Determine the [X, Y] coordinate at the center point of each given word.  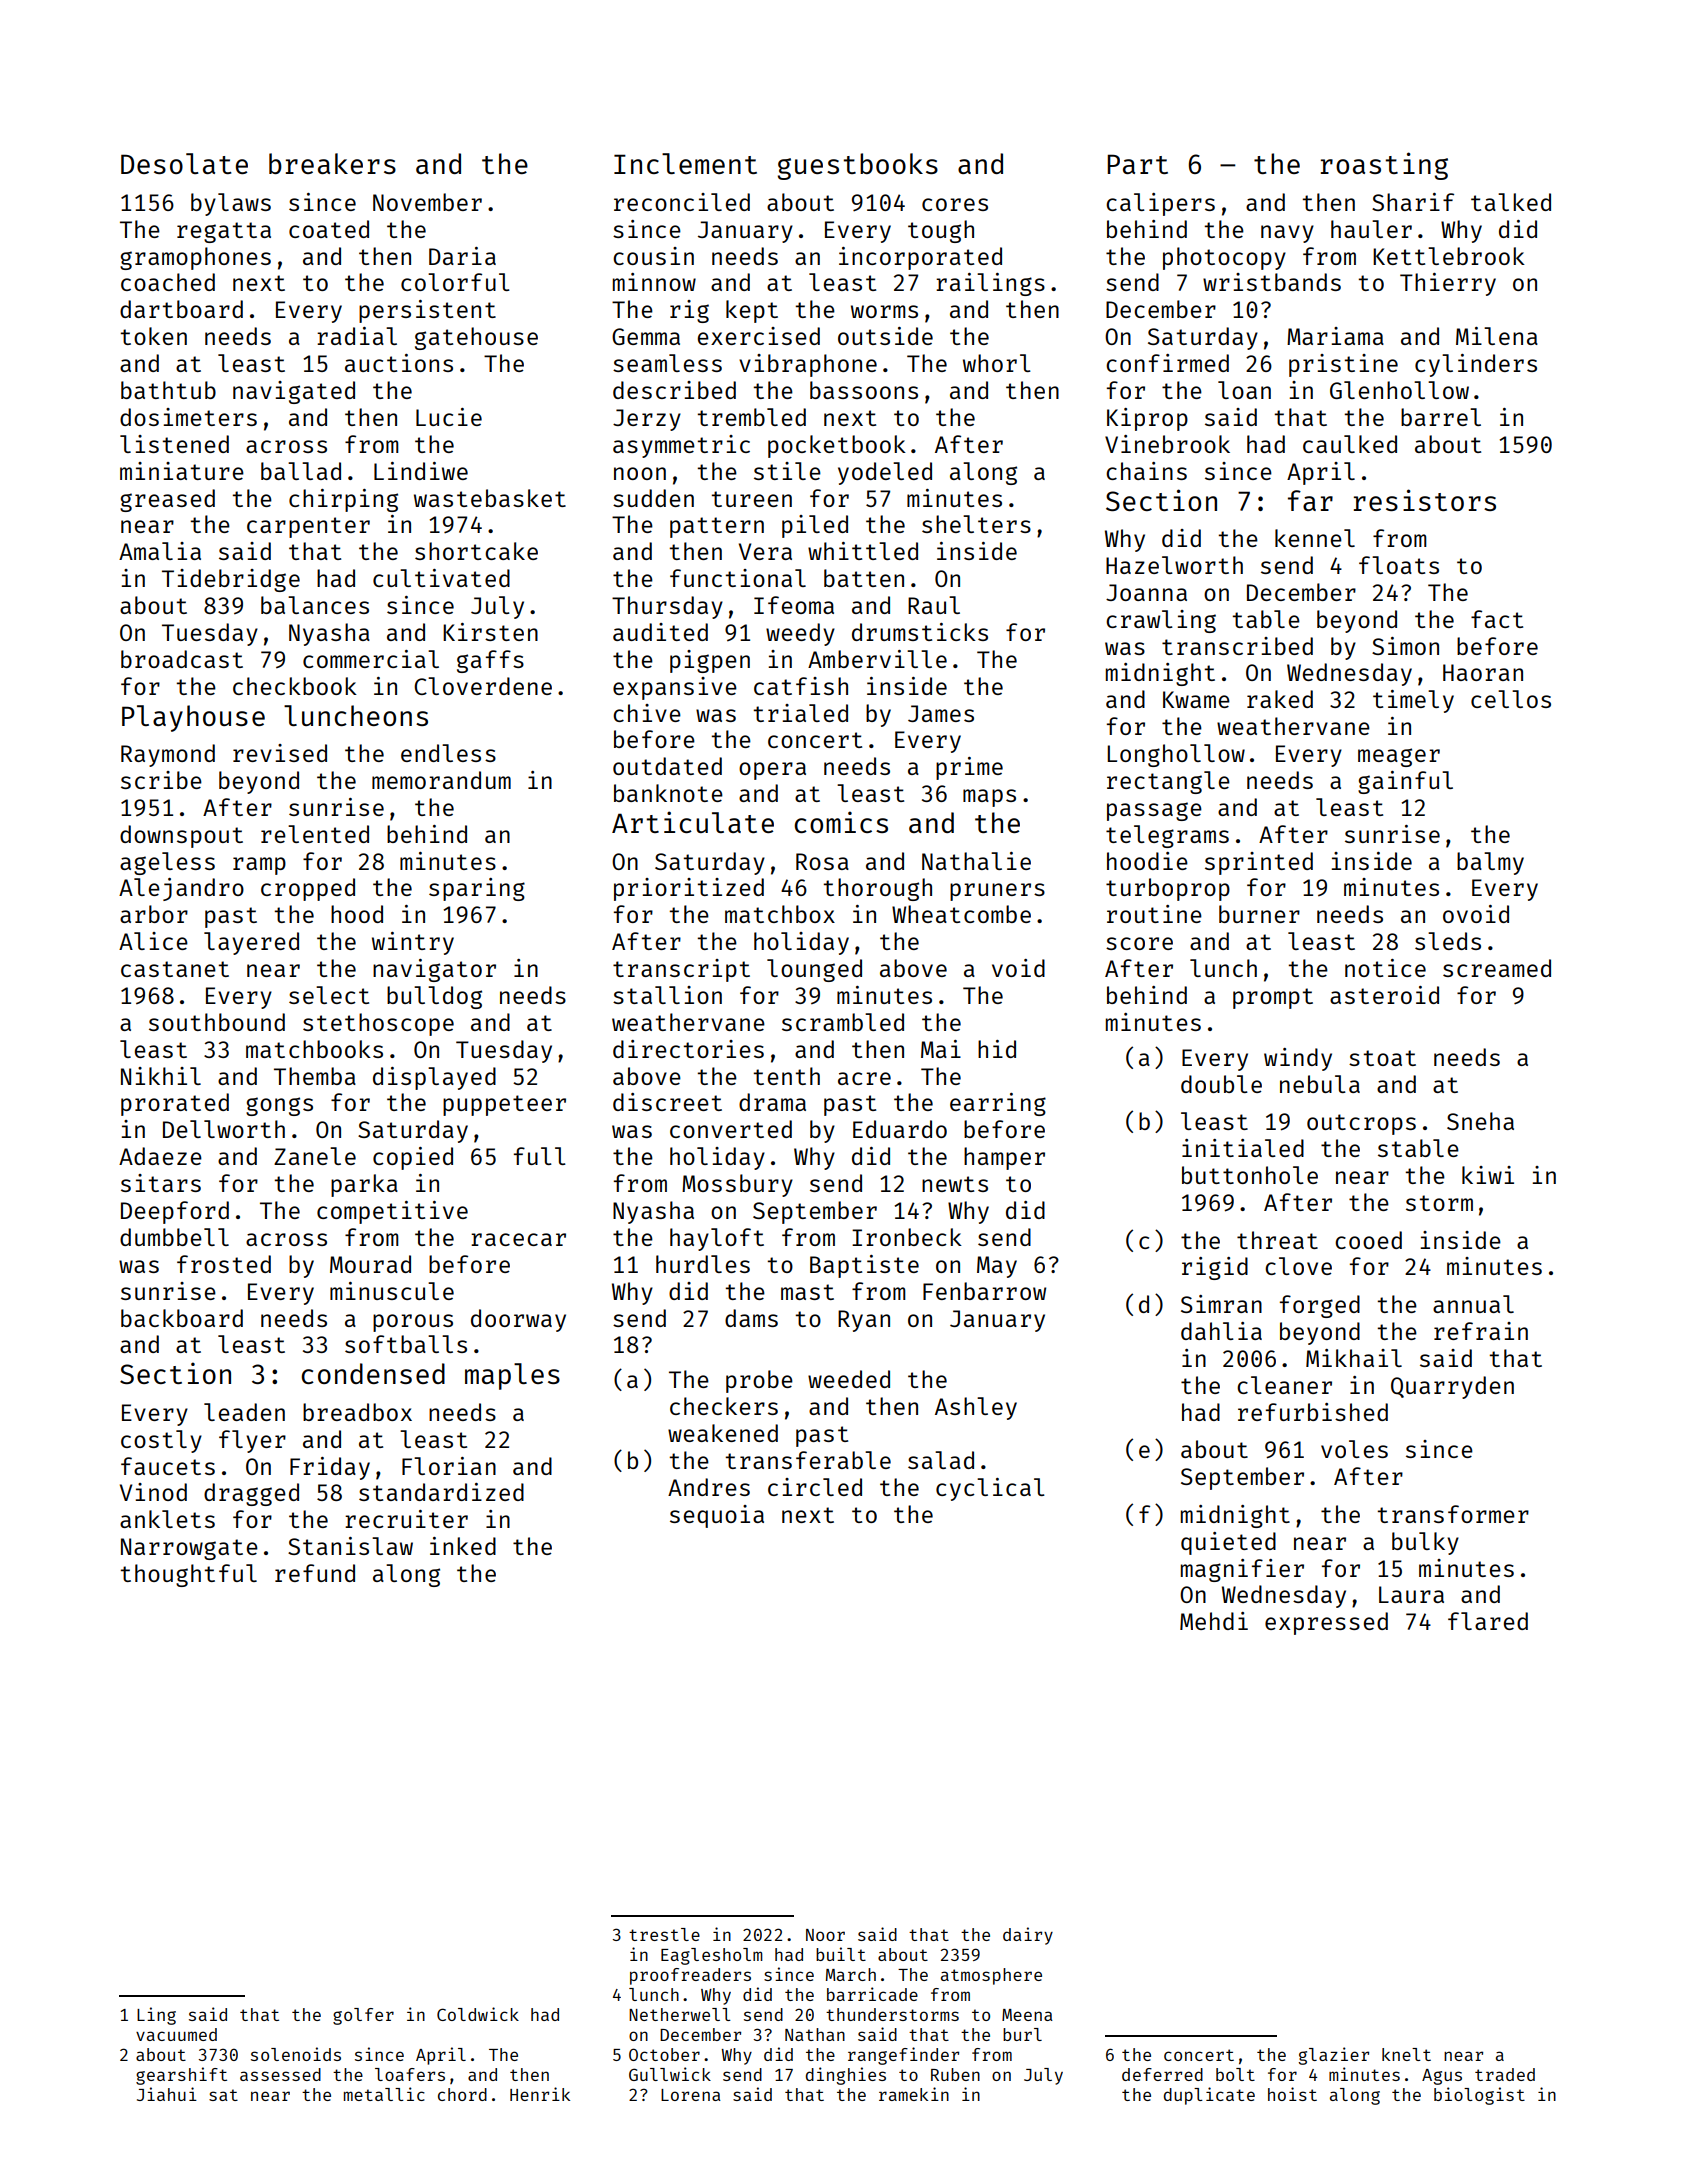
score [1139, 943]
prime [969, 768]
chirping [343, 500]
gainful [1405, 782]
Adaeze [160, 1156]
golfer [363, 2016]
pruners [997, 892]
